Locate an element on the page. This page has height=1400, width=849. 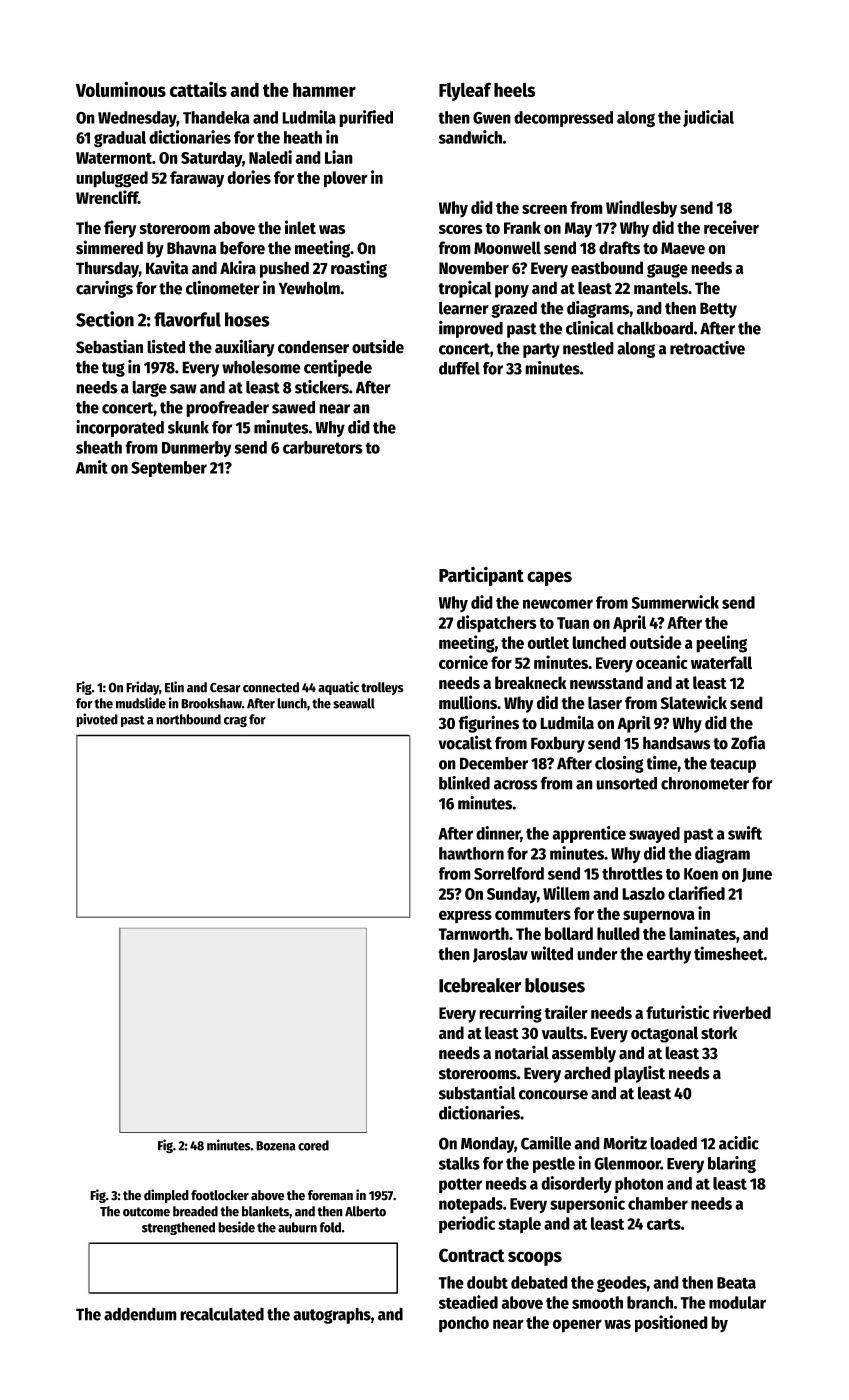
cattails is located at coordinates (198, 89).
